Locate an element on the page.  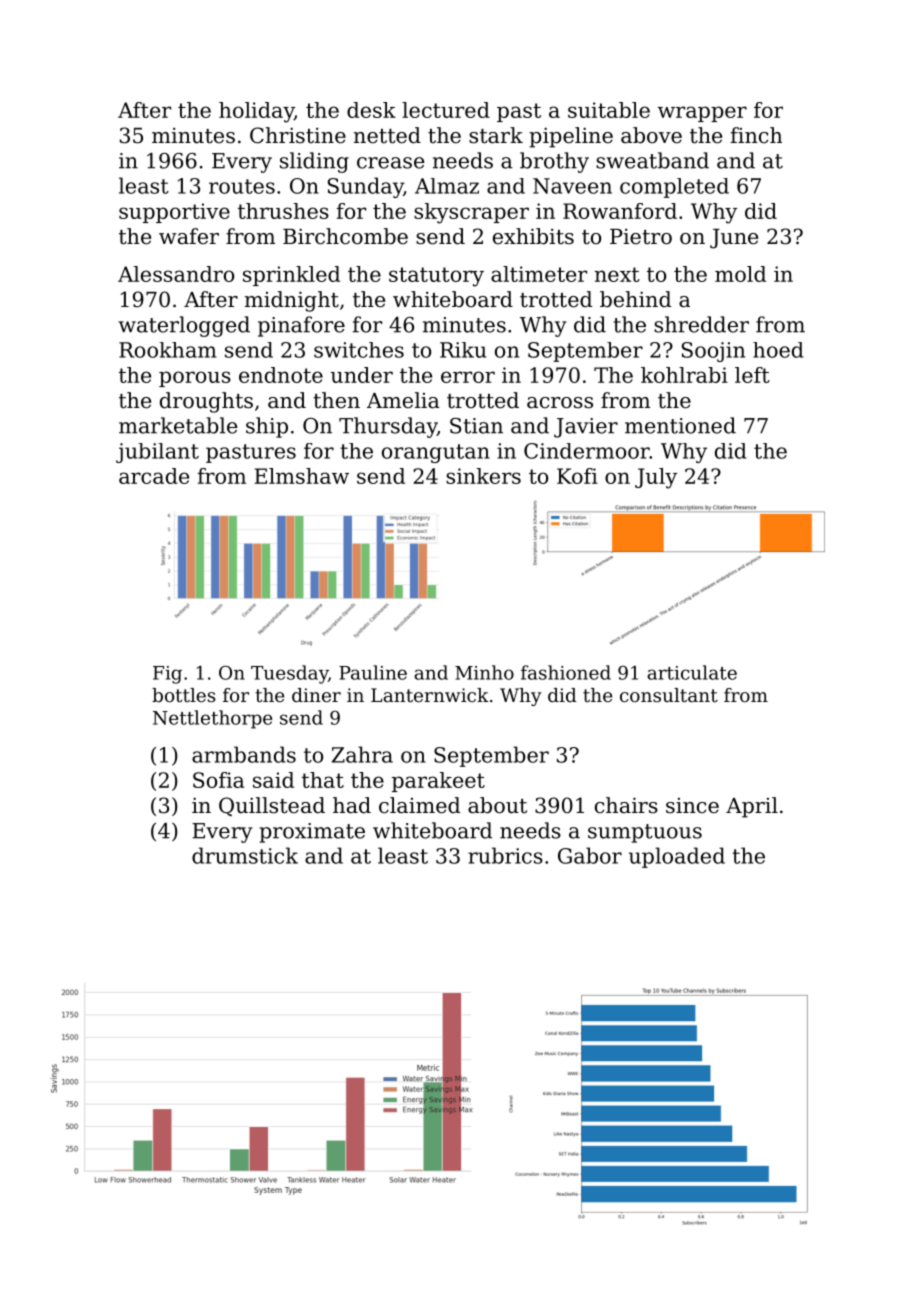
articulate is located at coordinates (692, 672).
